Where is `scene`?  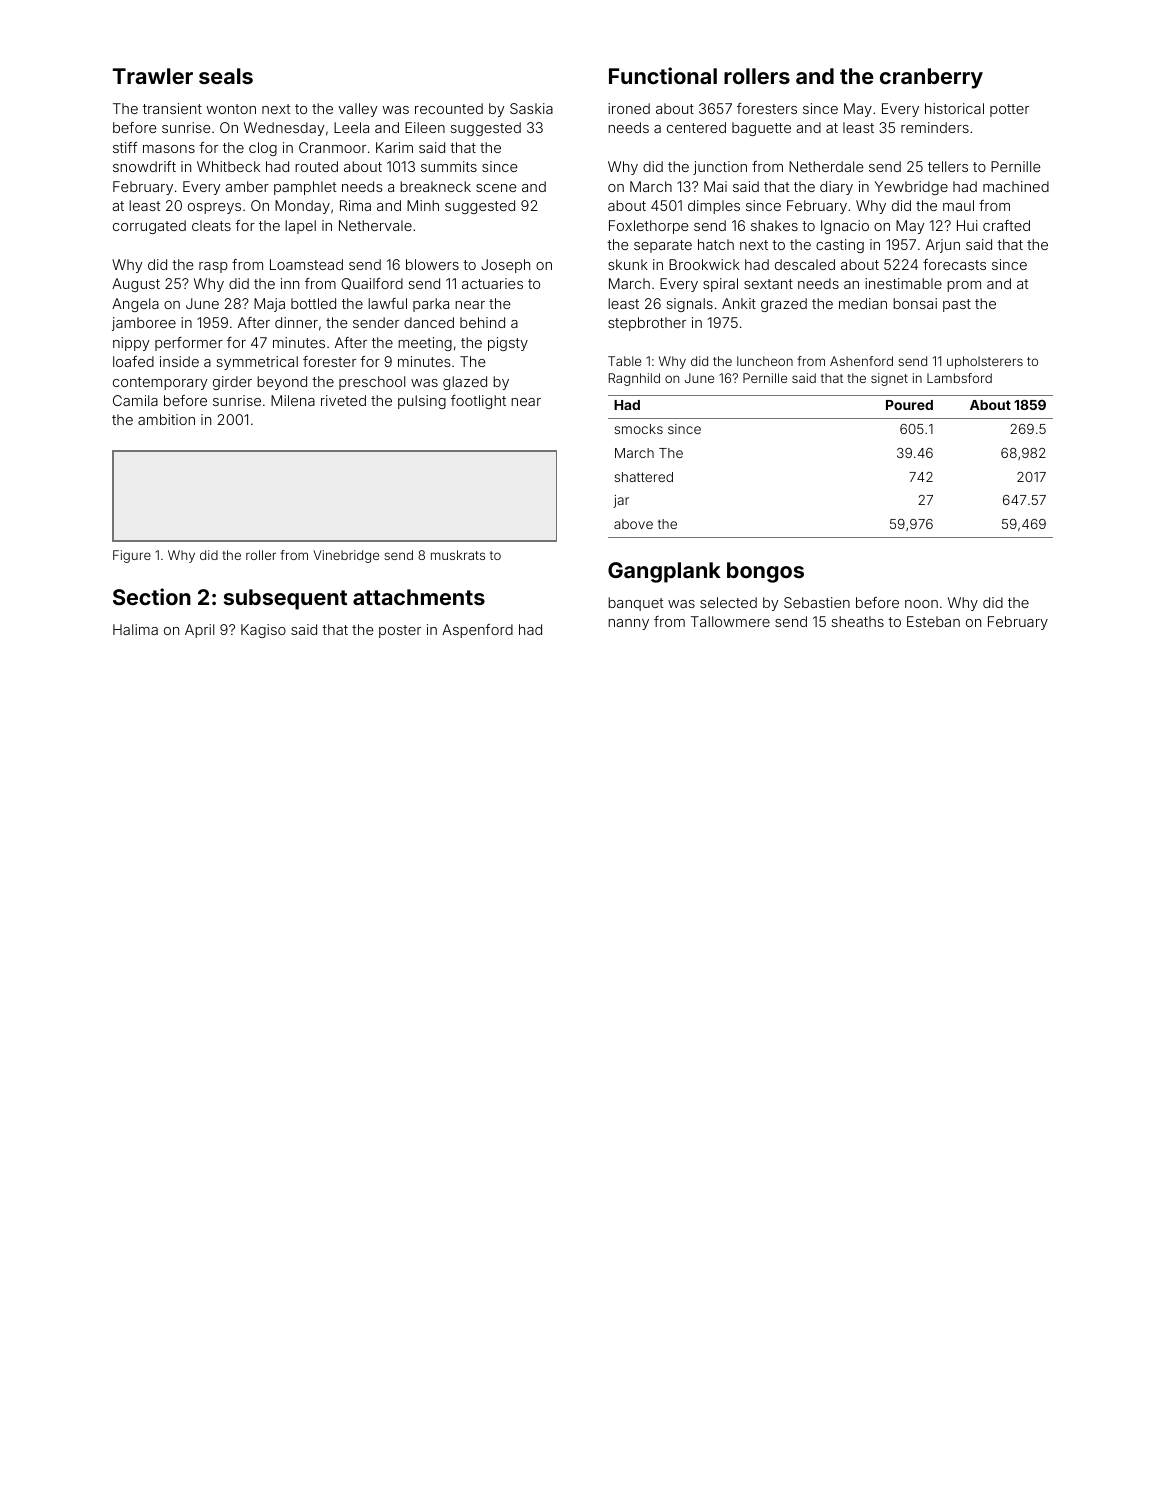
scene is located at coordinates (496, 188).
